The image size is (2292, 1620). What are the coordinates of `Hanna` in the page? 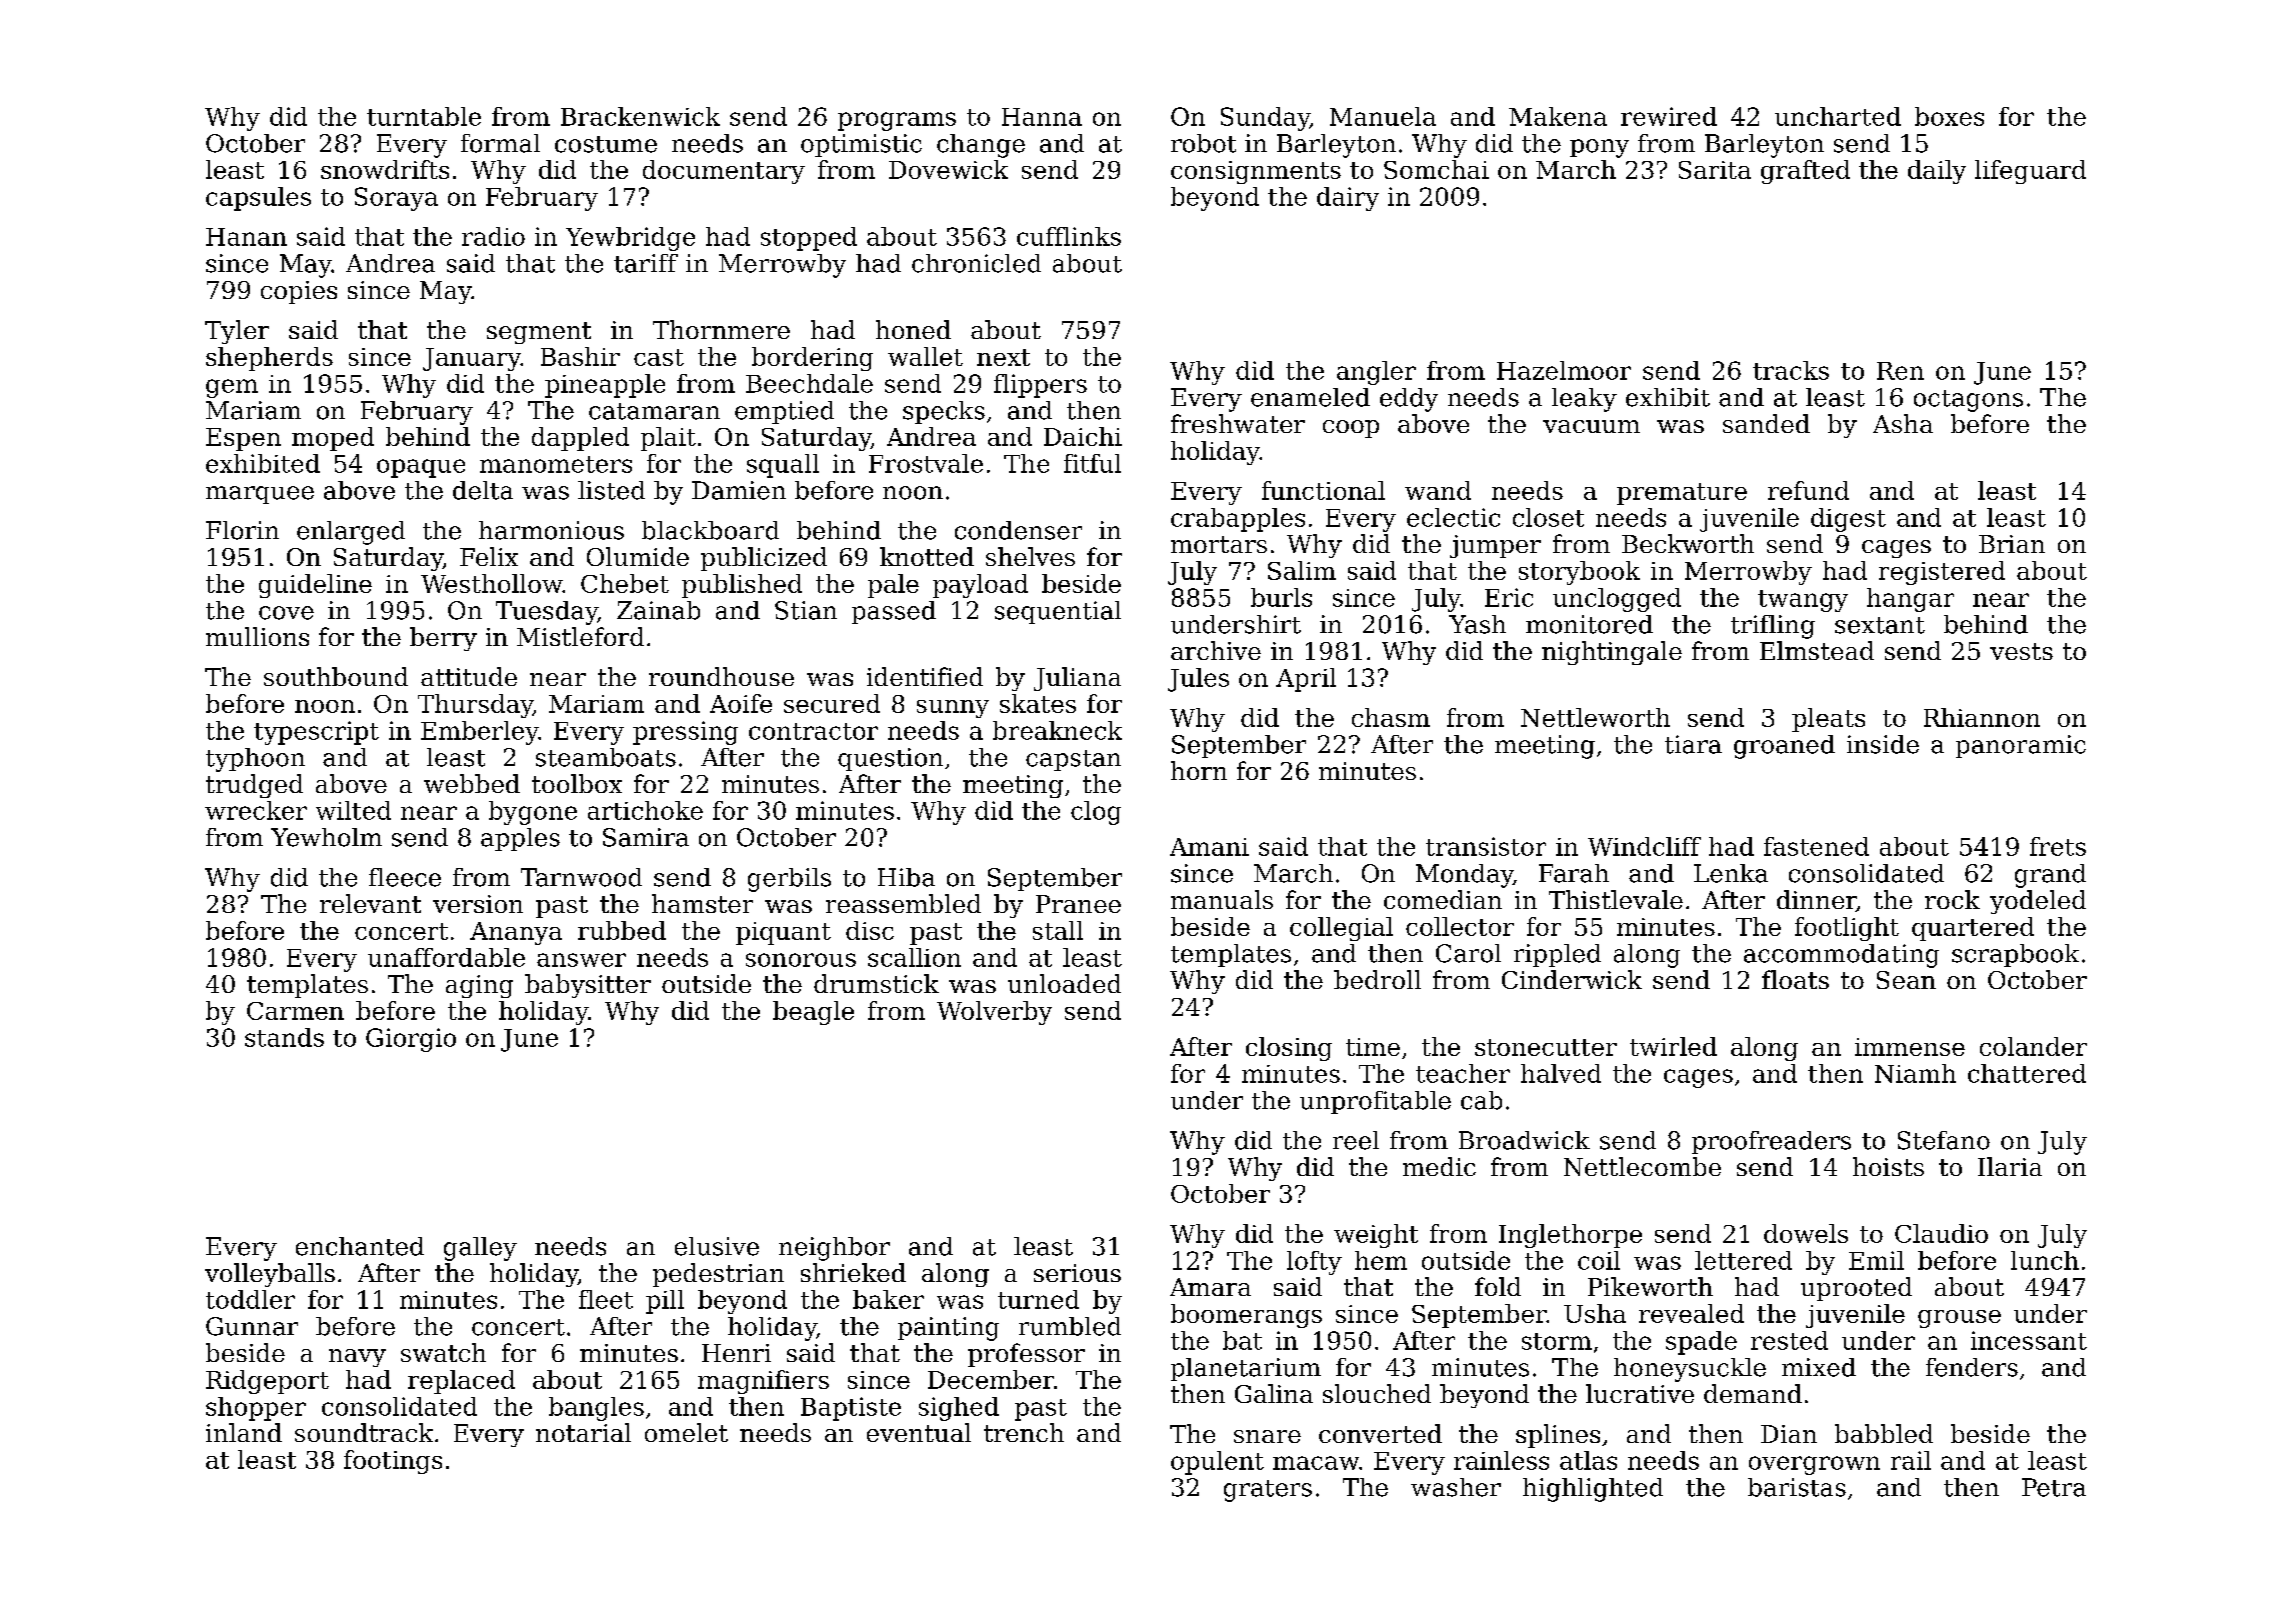 It's located at (1042, 117).
